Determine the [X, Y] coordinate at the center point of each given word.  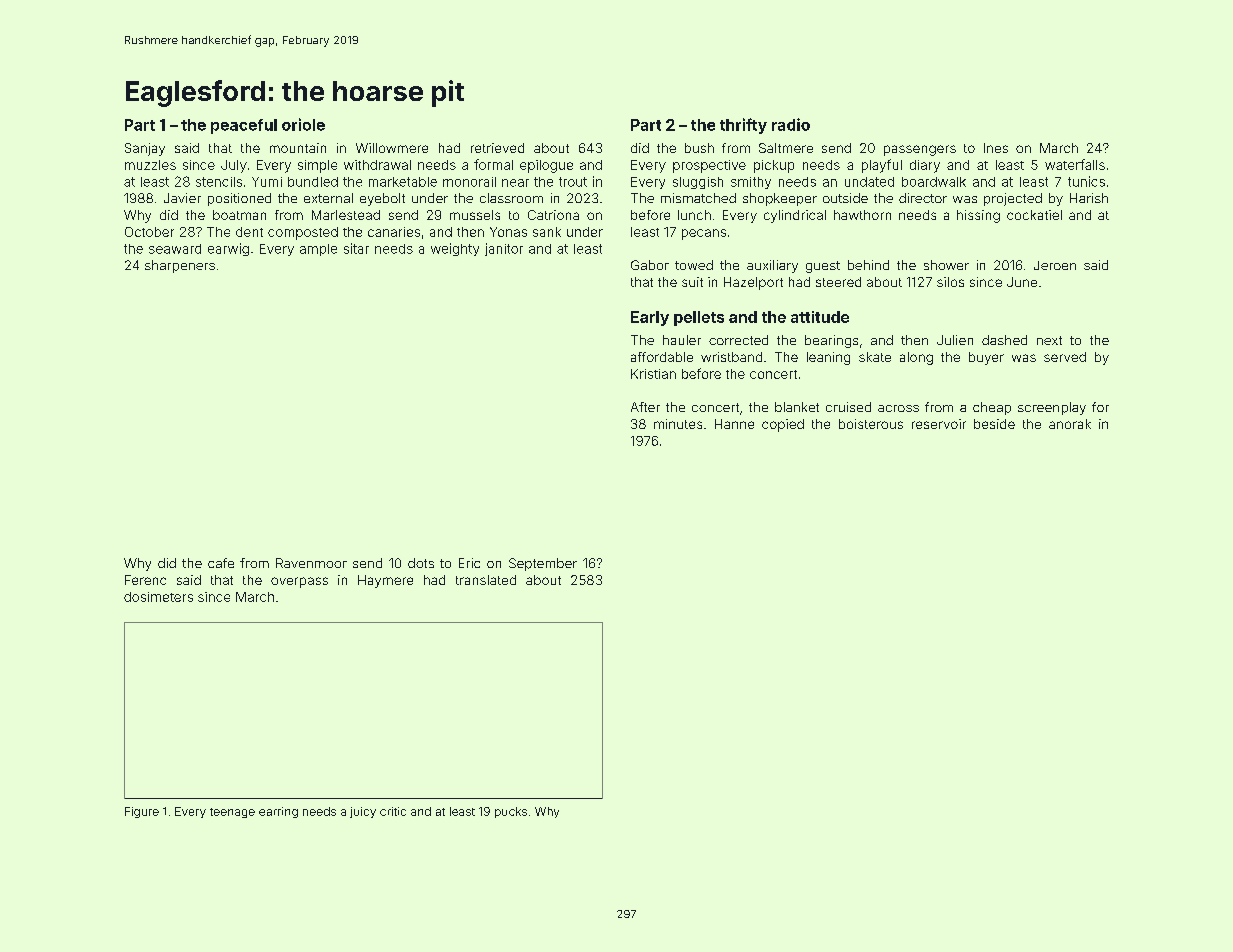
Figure [142, 812]
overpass [299, 582]
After [645, 407]
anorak [1070, 424]
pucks [511, 812]
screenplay [1052, 408]
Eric [469, 563]
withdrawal [377, 165]
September [543, 564]
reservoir [939, 424]
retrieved [497, 148]
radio [791, 124]
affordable [662, 357]
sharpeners [180, 266]
